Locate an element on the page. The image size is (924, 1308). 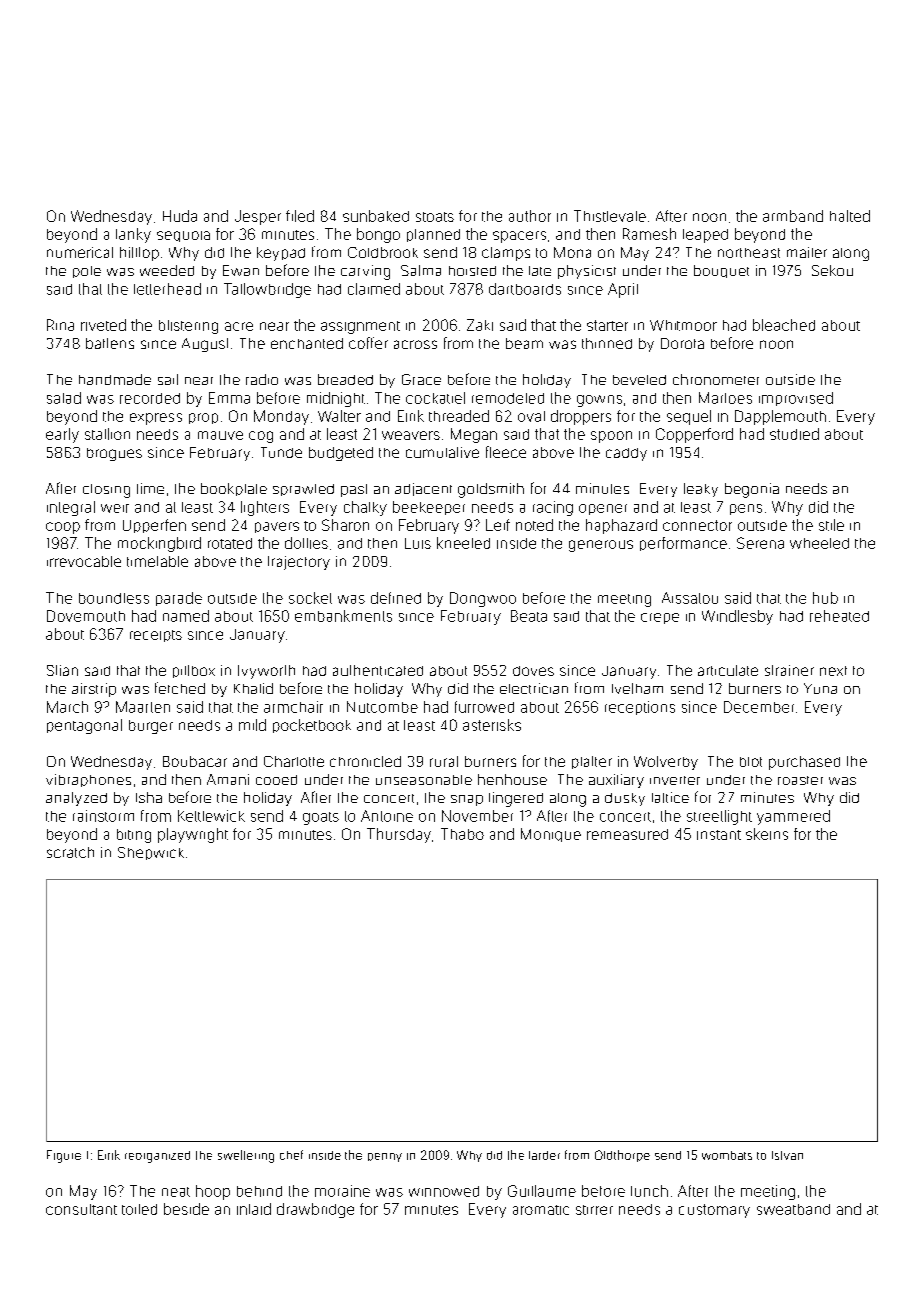
consultant is located at coordinates (81, 1209).
